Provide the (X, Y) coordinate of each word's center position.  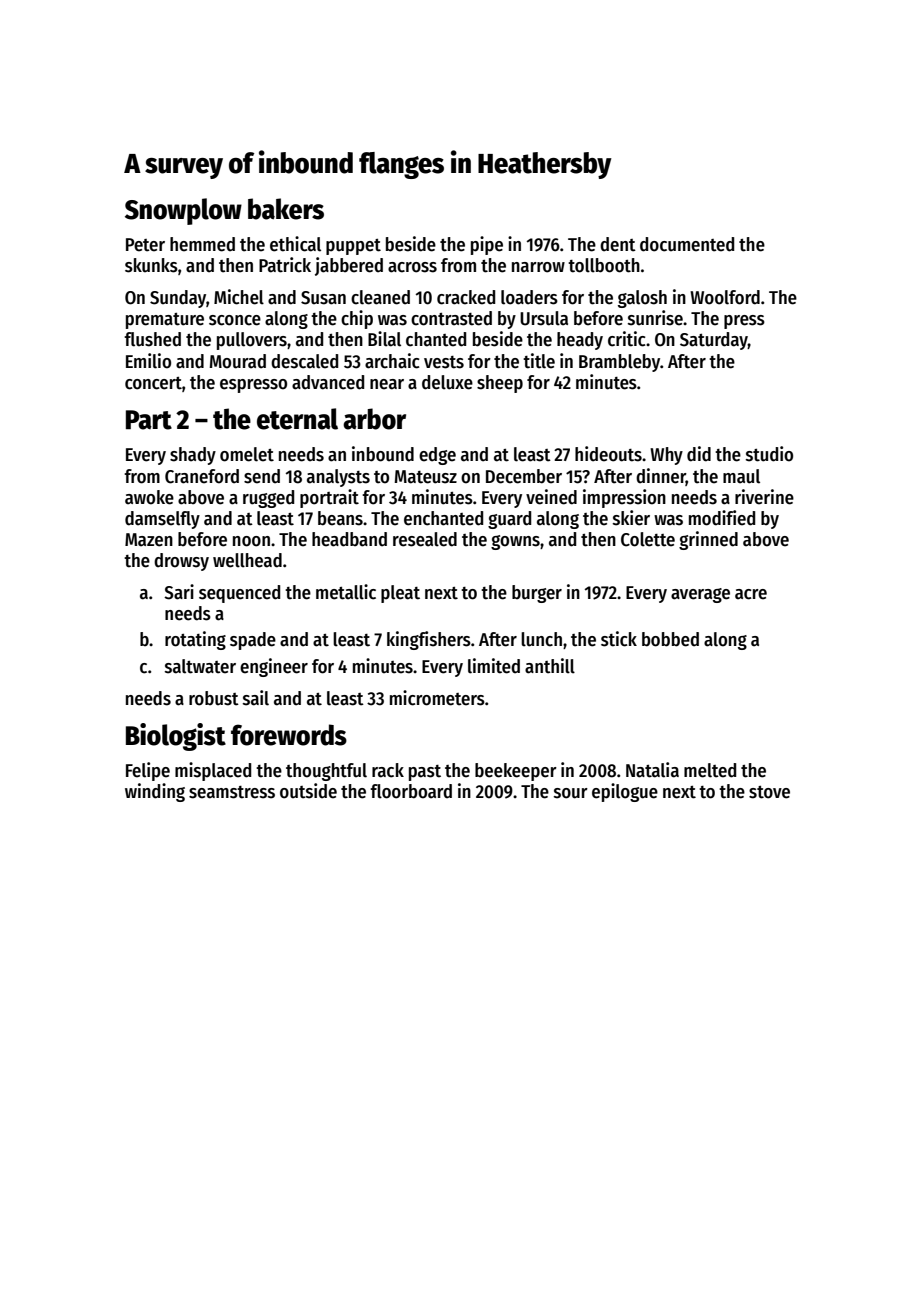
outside (308, 791)
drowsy (181, 562)
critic (626, 339)
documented (687, 244)
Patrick (285, 265)
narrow (538, 267)
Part (149, 420)
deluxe (447, 382)
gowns (515, 542)
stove (769, 792)
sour (571, 793)
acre (751, 594)
